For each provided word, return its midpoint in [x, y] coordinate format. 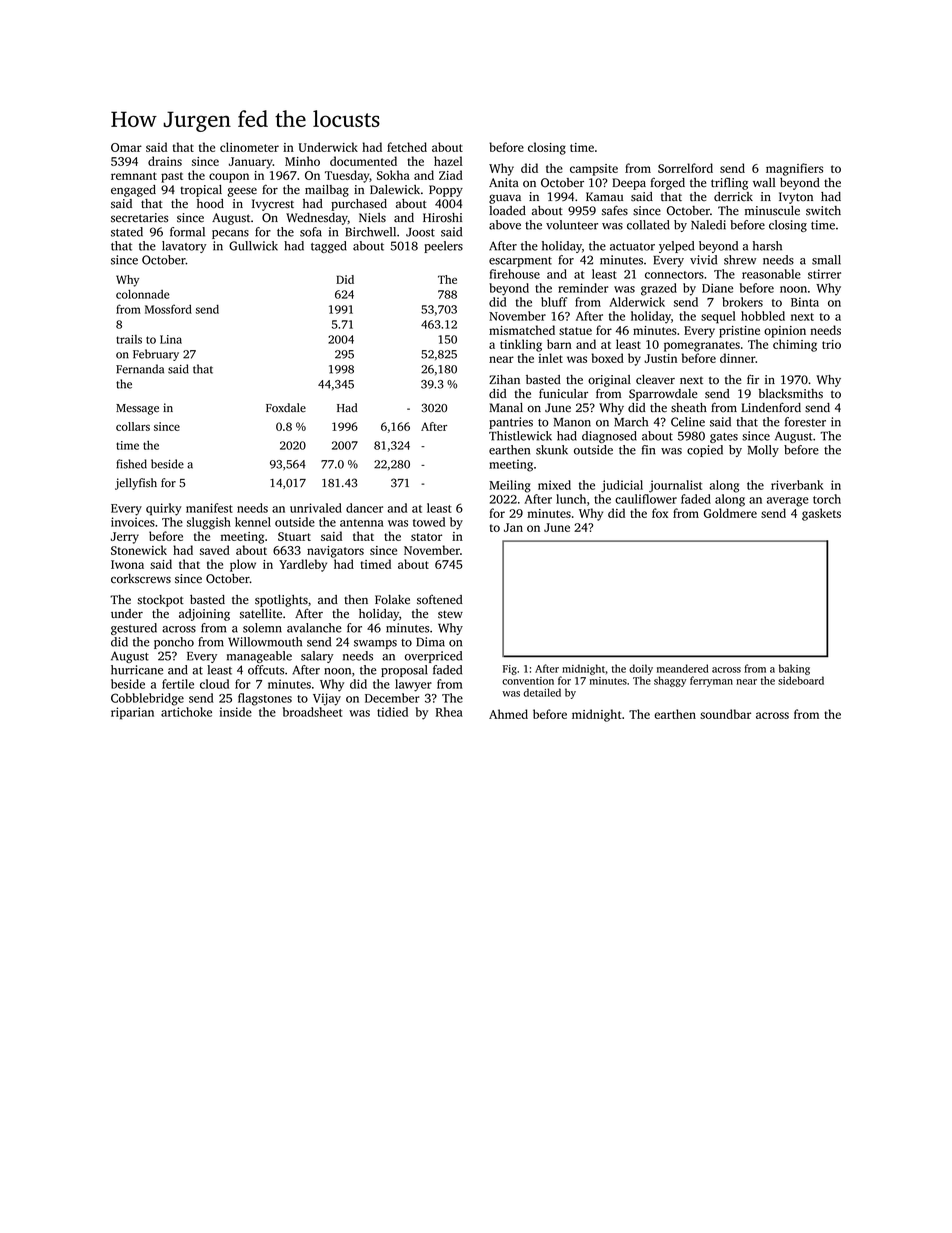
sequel [718, 317]
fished [131, 464]
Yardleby [303, 565]
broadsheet [312, 712]
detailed [542, 692]
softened [440, 600]
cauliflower [646, 499]
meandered [683, 668]
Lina [171, 339]
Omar [126, 147]
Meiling [510, 486]
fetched [407, 147]
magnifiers [794, 169]
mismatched [522, 330]
